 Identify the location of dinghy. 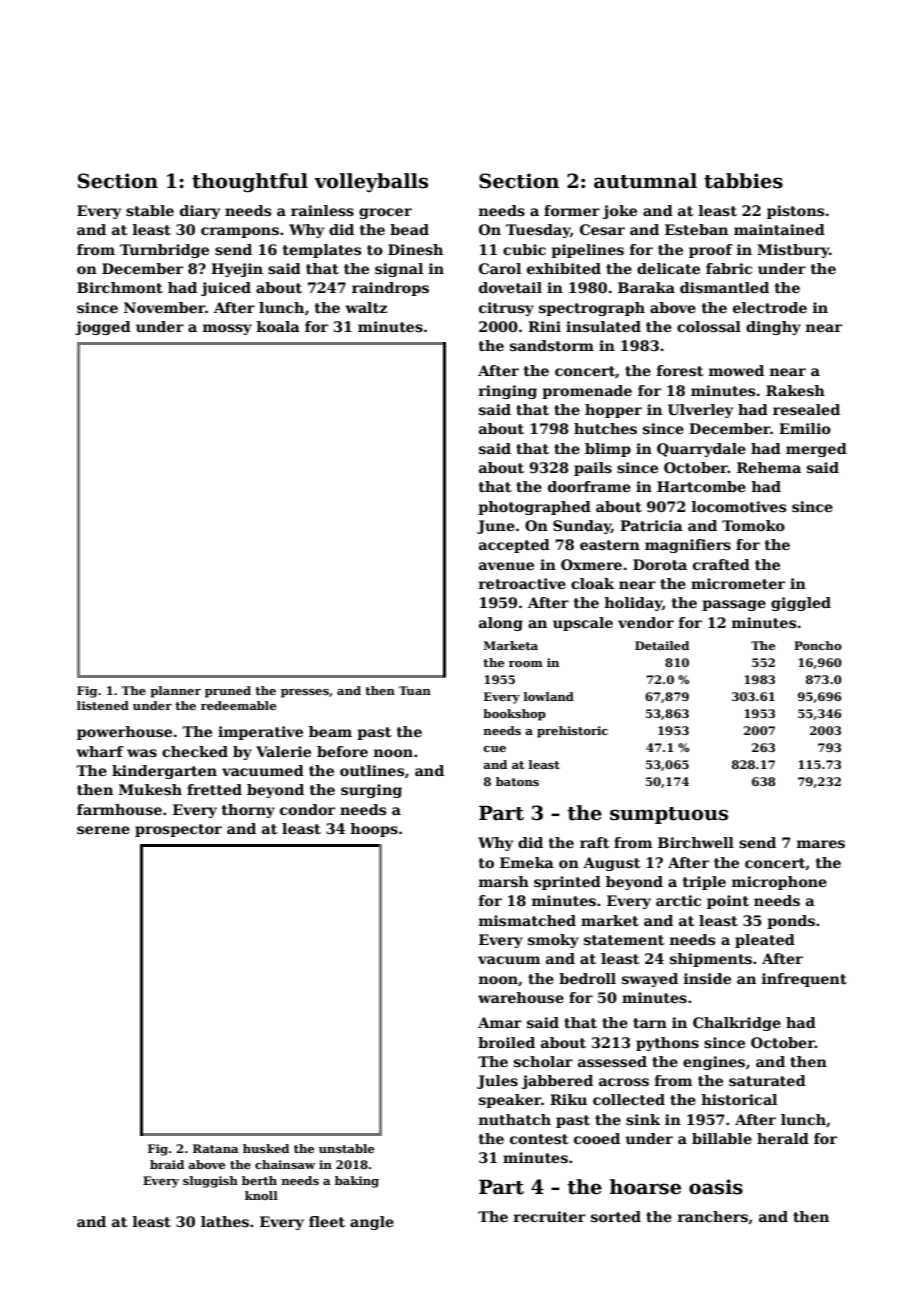
(773, 328).
